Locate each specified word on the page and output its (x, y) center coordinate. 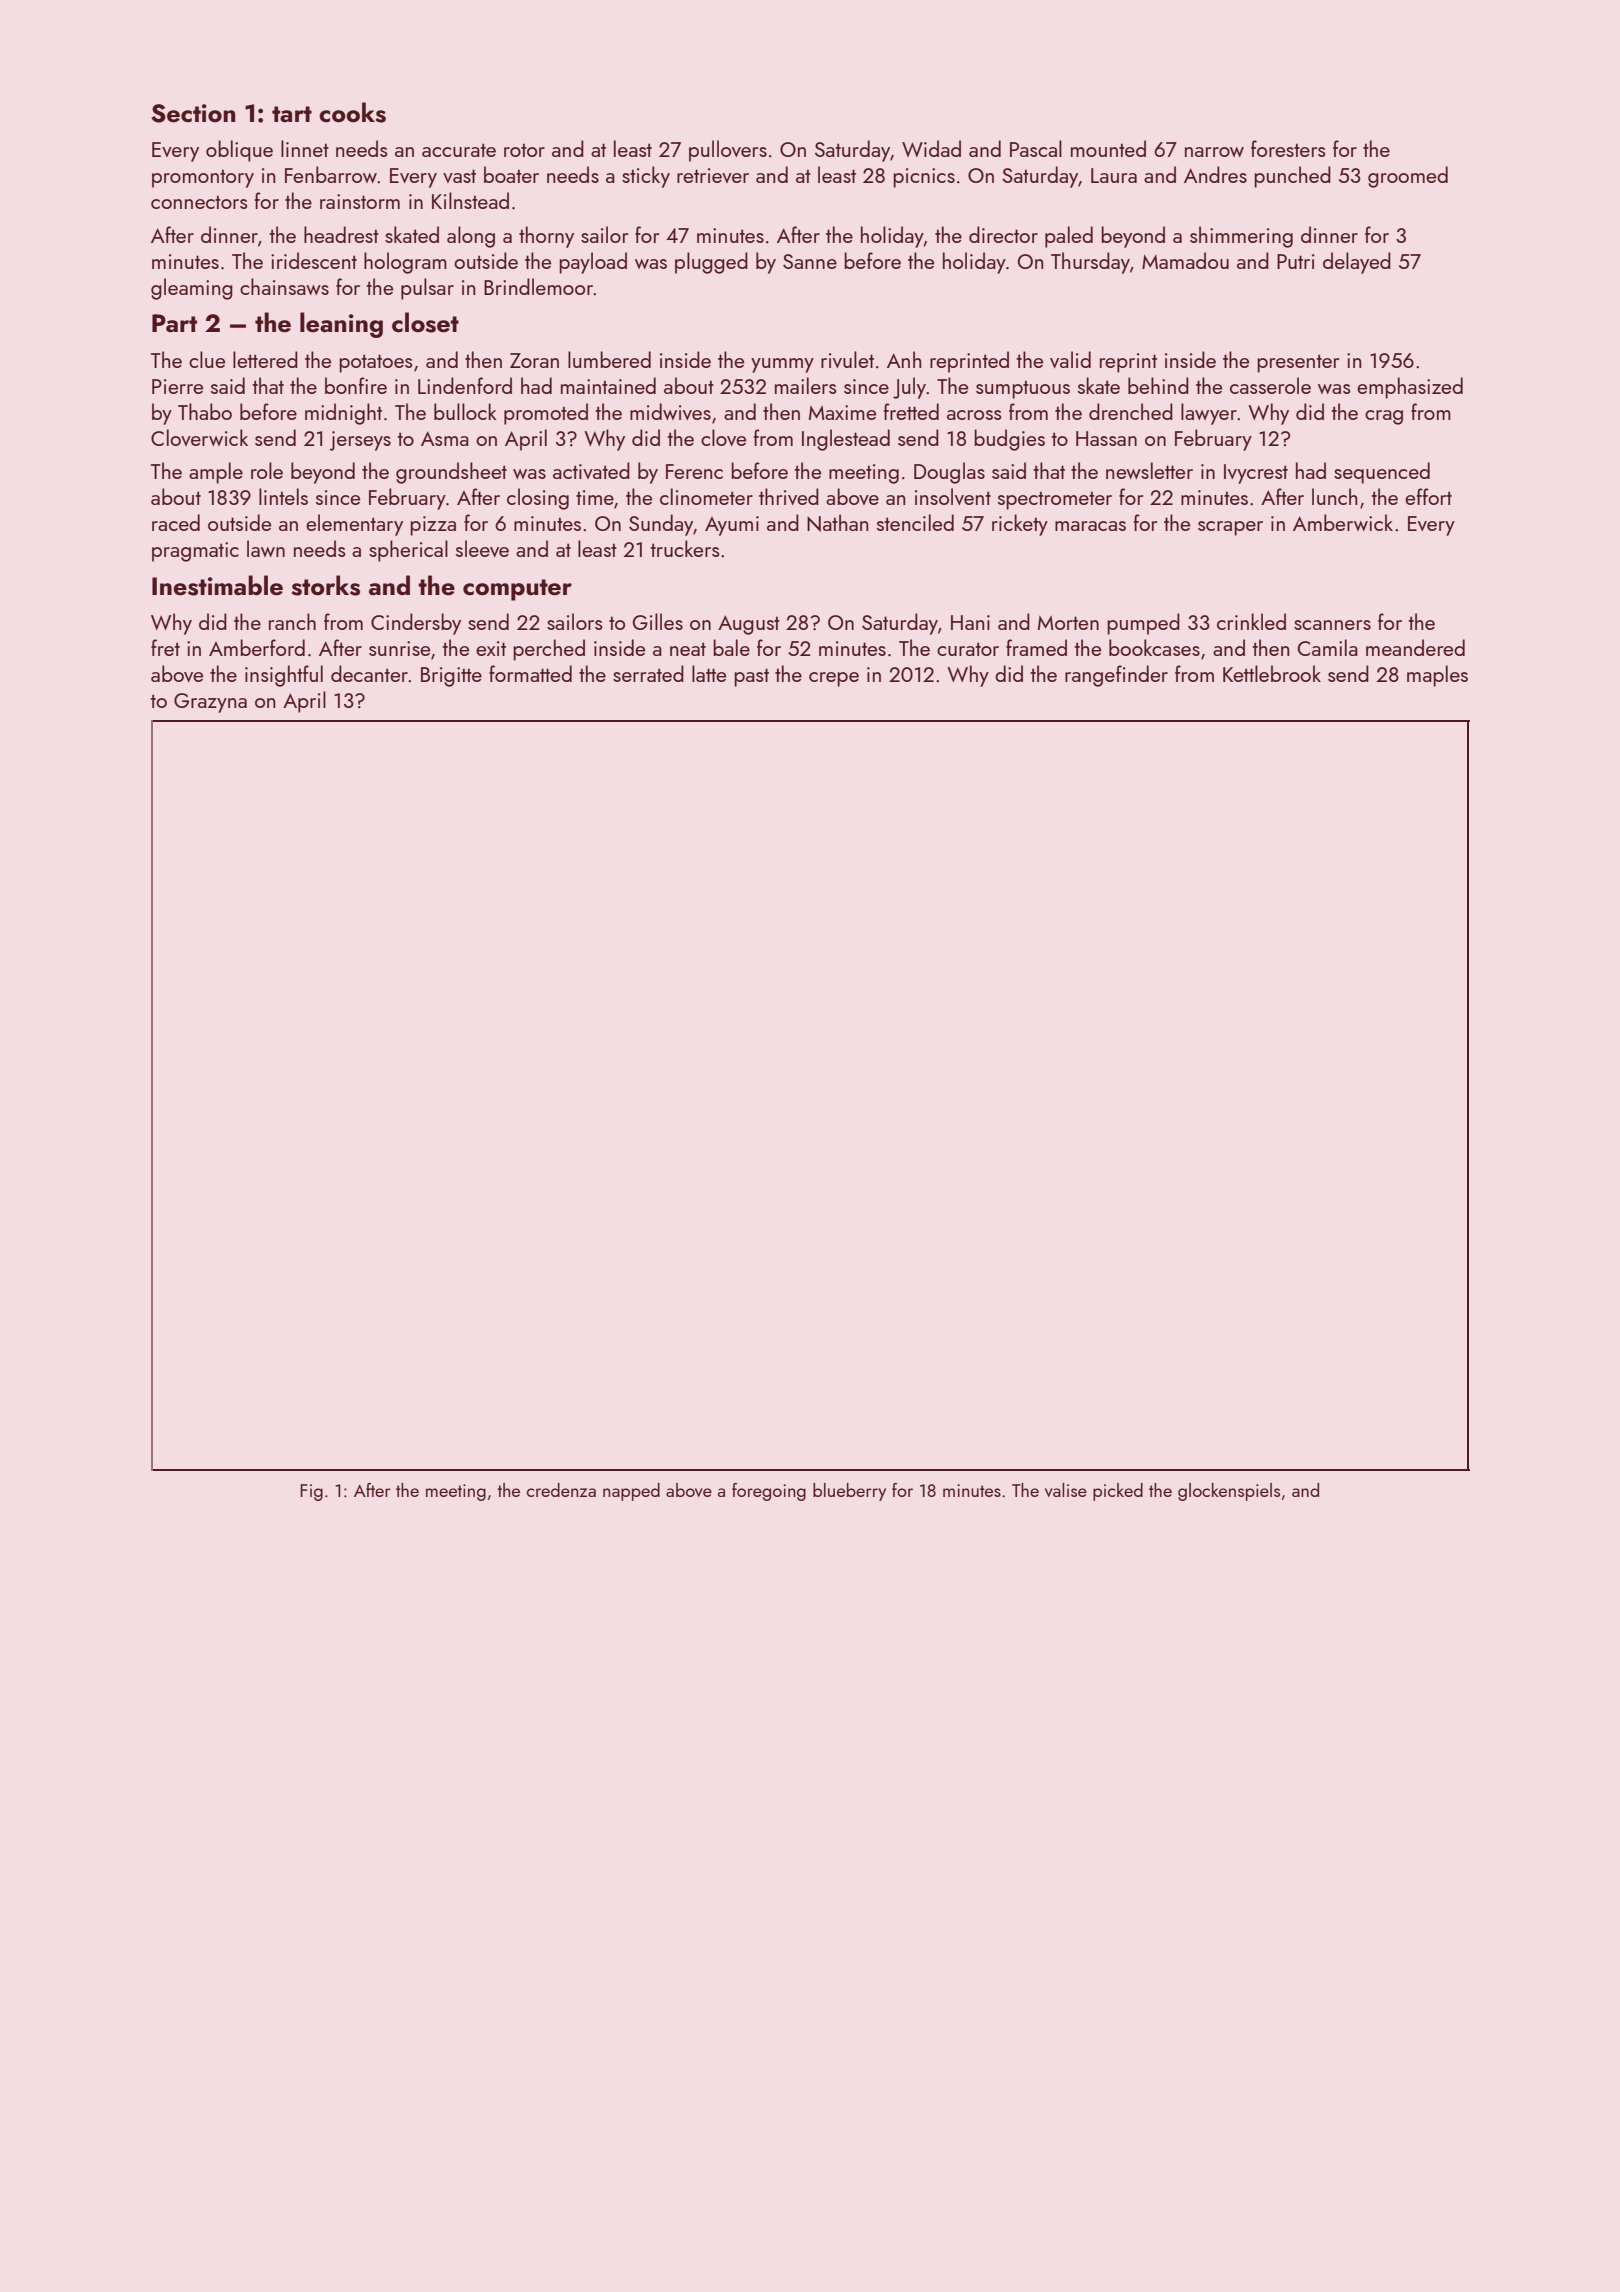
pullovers (728, 151)
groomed (1408, 177)
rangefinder (1116, 676)
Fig (311, 1492)
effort (1428, 496)
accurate (459, 150)
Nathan (837, 523)
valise (1066, 1490)
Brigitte (451, 677)
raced (176, 522)
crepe (834, 679)
